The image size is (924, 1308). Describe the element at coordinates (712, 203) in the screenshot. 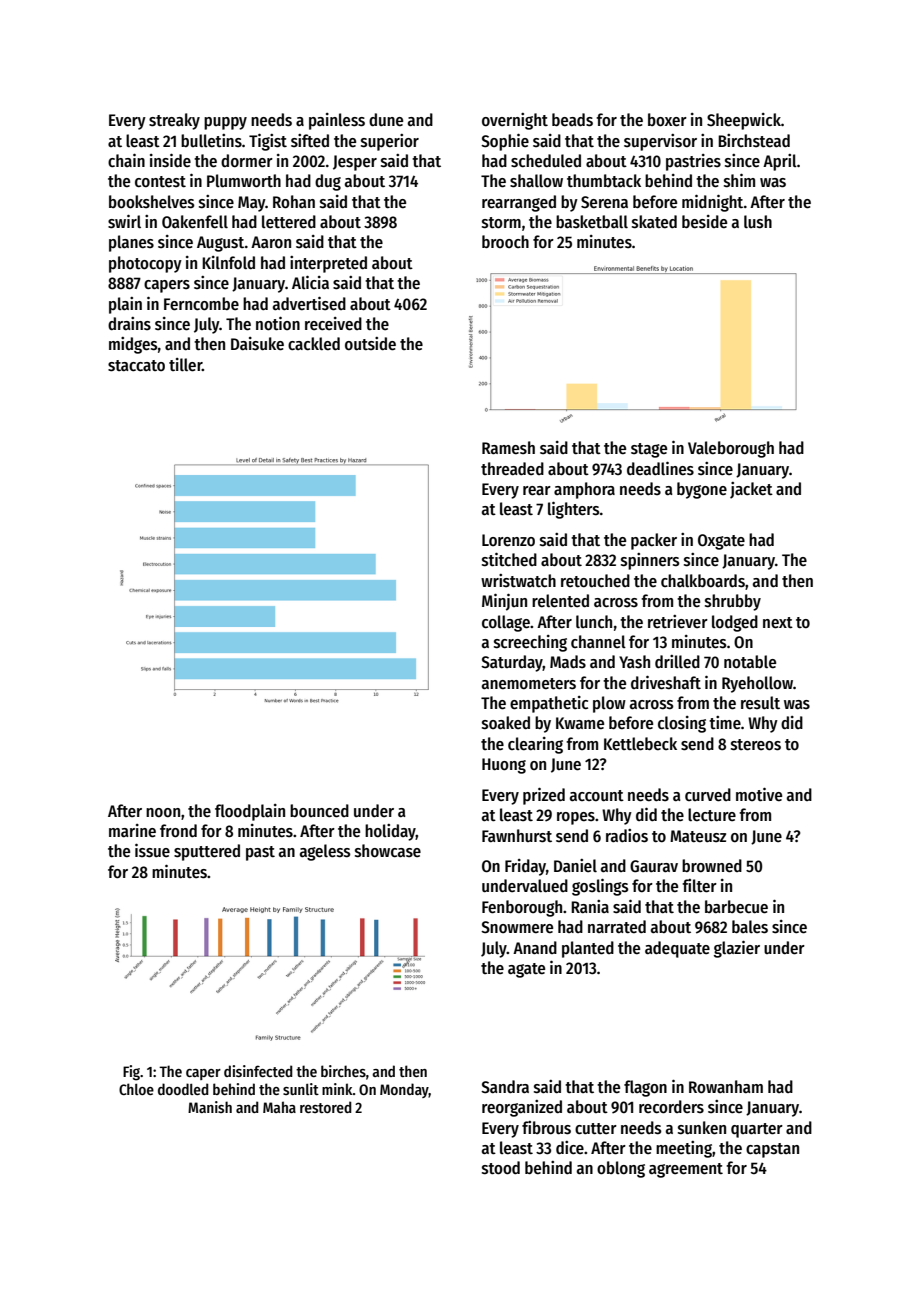

I see `midnight` at that location.
